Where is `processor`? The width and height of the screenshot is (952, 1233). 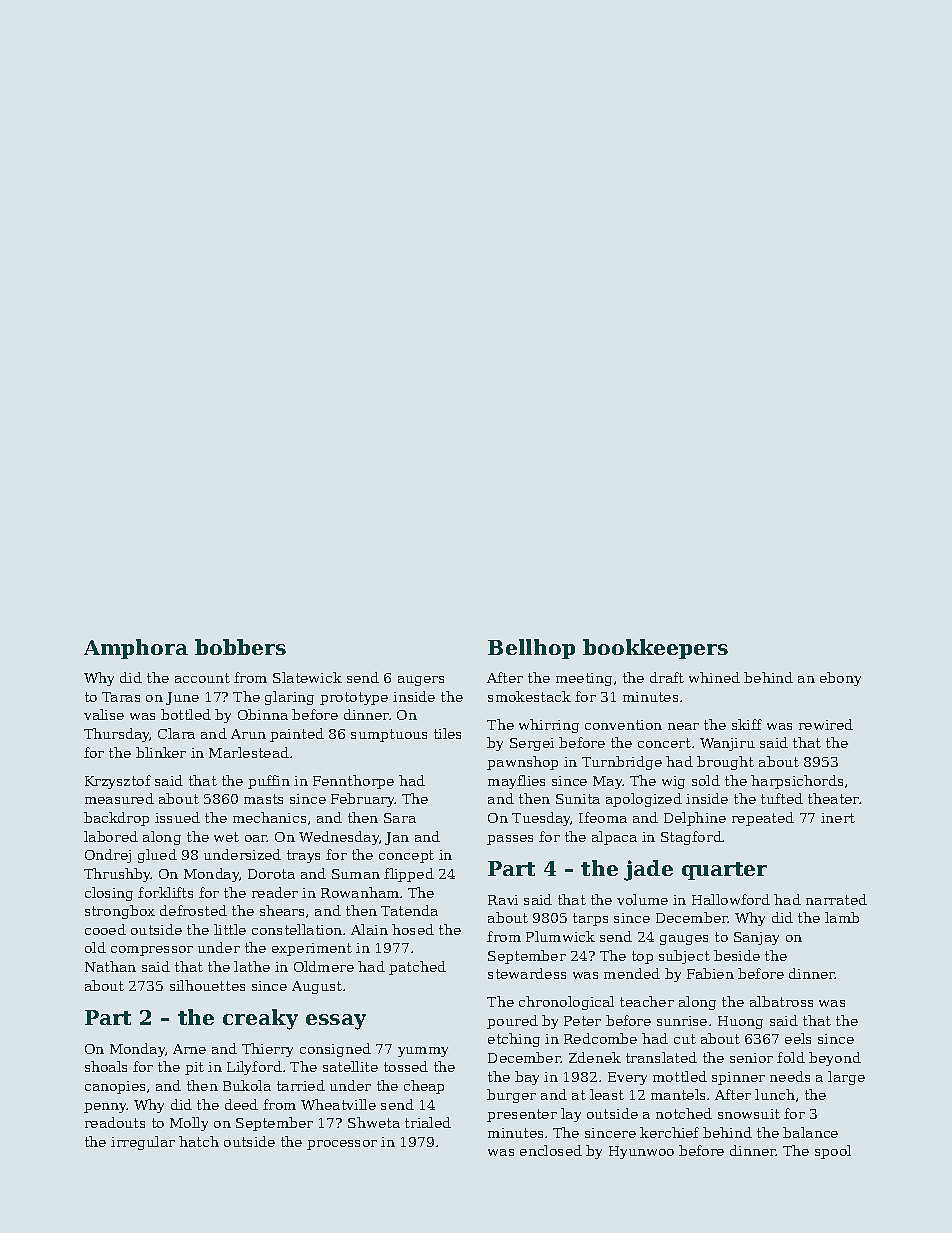
processor is located at coordinates (342, 1145).
